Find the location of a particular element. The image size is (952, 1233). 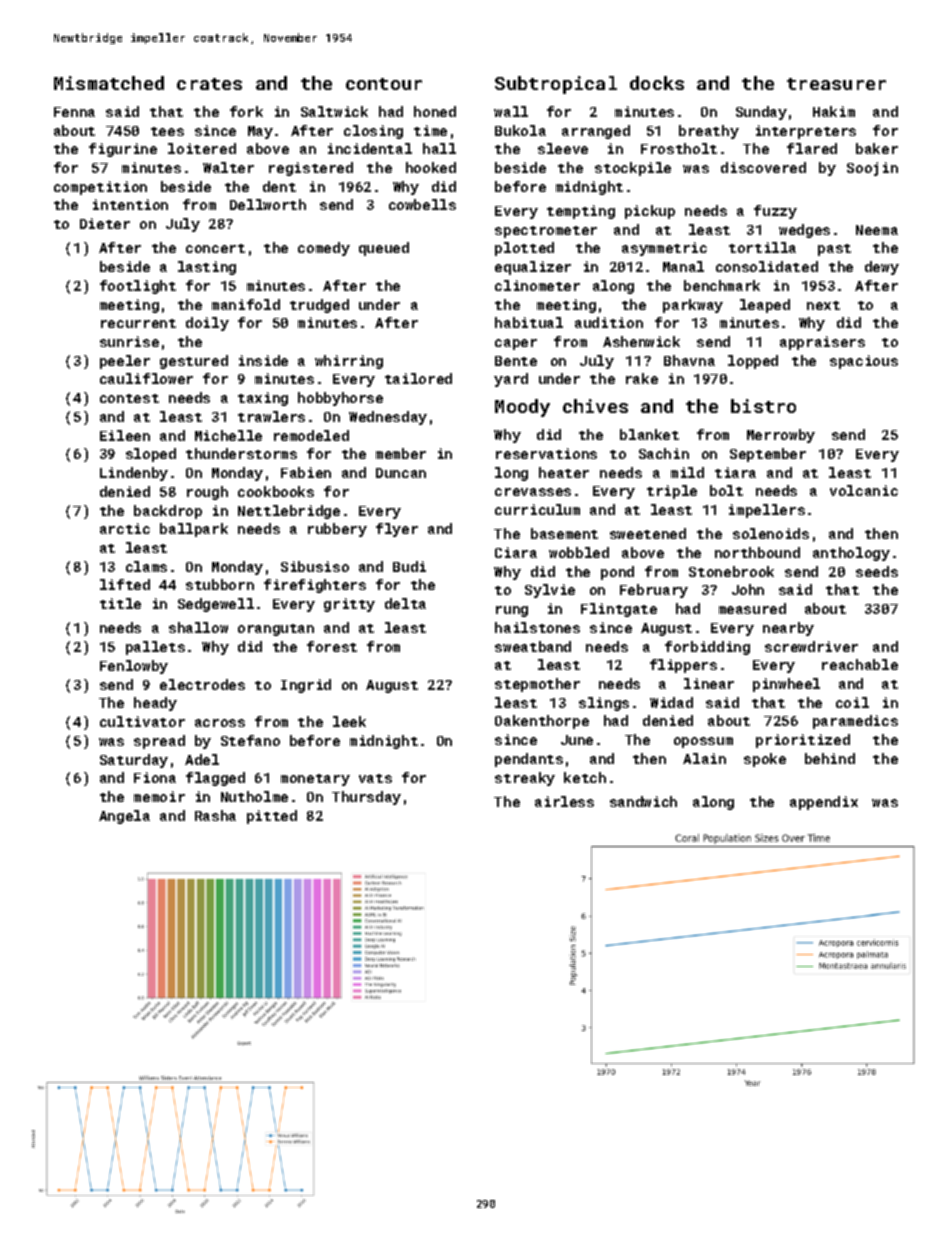

sleeve is located at coordinates (563, 148).
